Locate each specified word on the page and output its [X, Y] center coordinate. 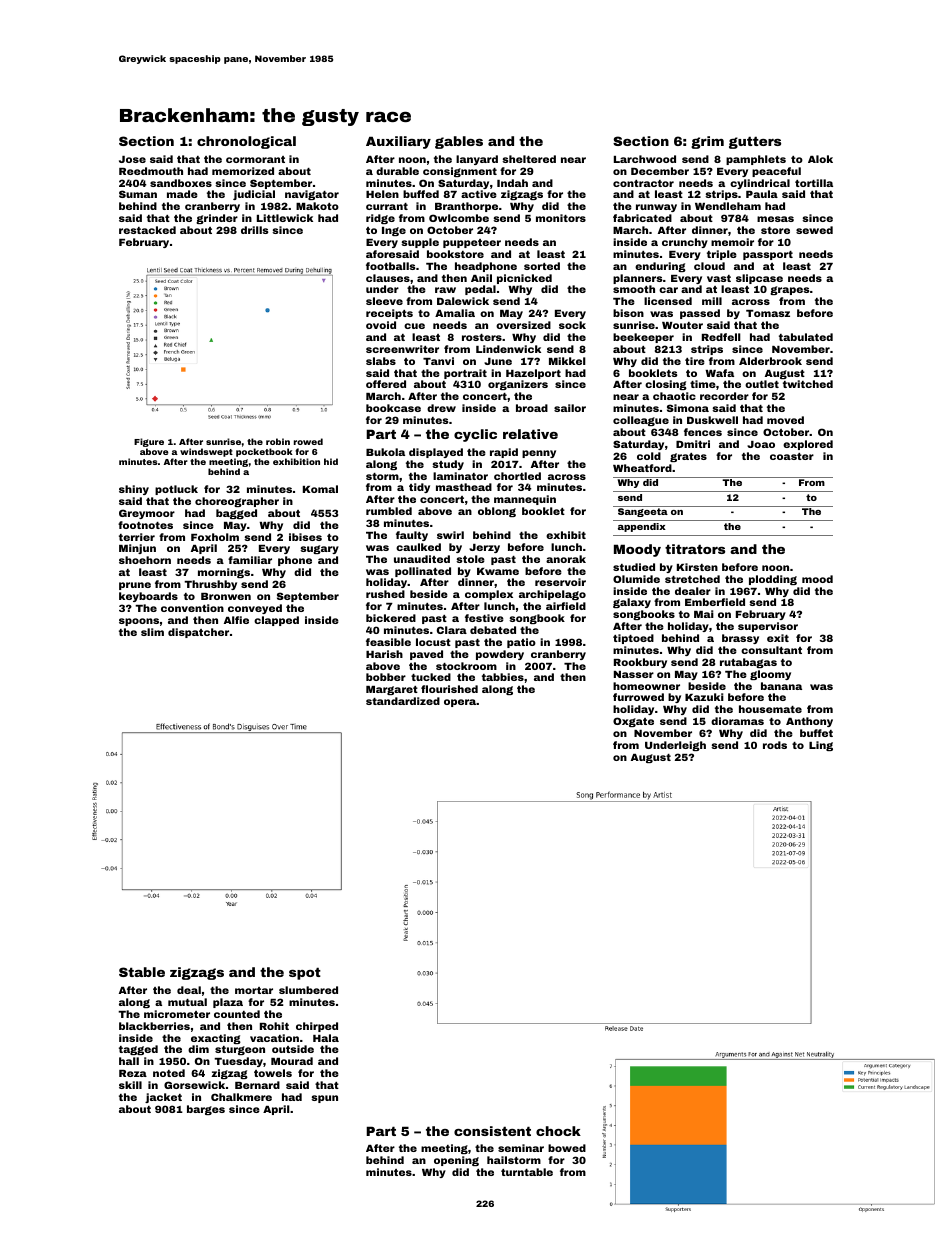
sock [572, 325]
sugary [319, 549]
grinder [217, 219]
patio [521, 643]
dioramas [737, 721]
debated [493, 630]
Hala [326, 1038]
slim [152, 632]
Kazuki [704, 697]
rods [775, 745]
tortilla [814, 183]
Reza [133, 1073]
